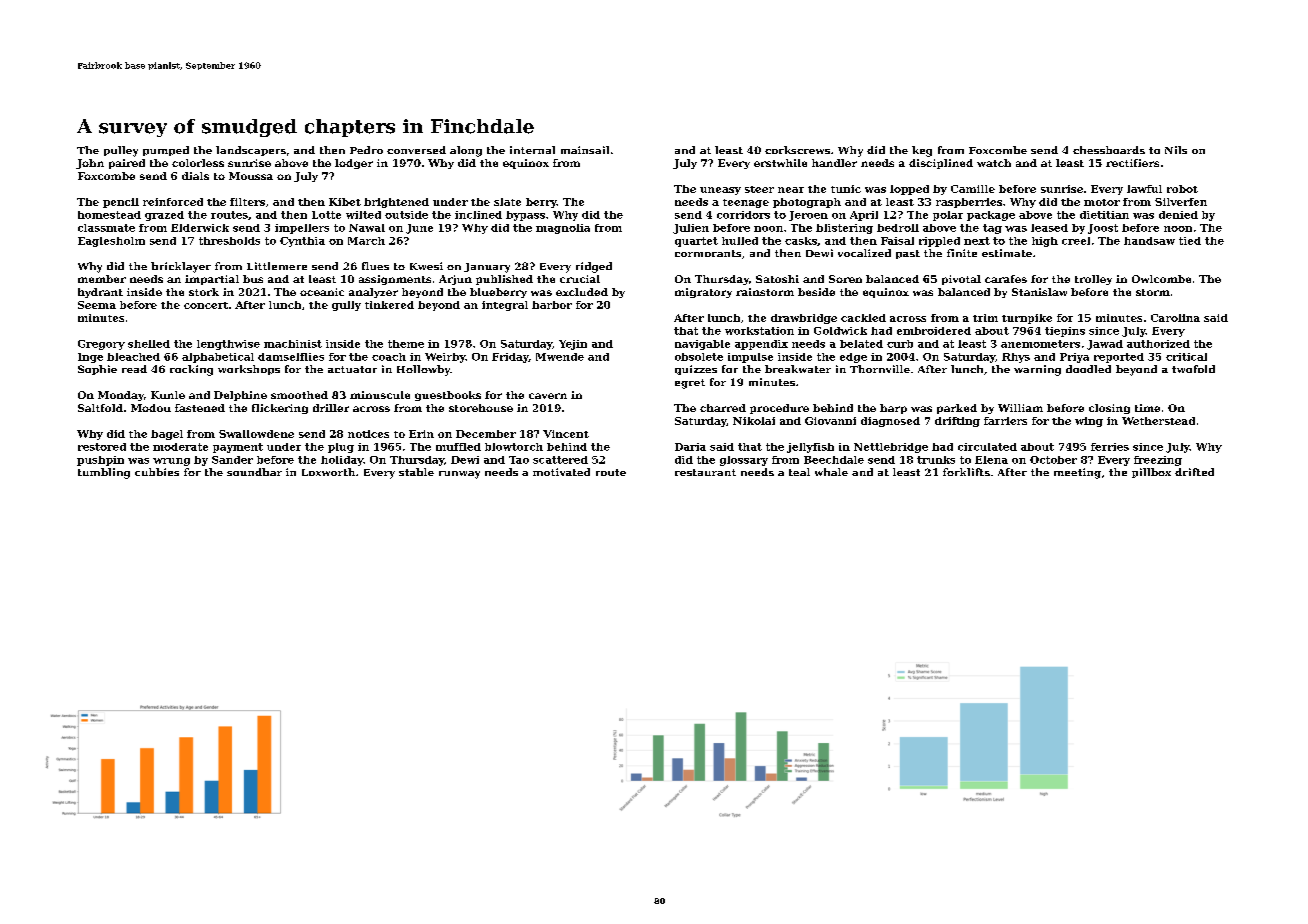 The height and width of the page is (924, 1308). I want to click on Moussa, so click(251, 176).
